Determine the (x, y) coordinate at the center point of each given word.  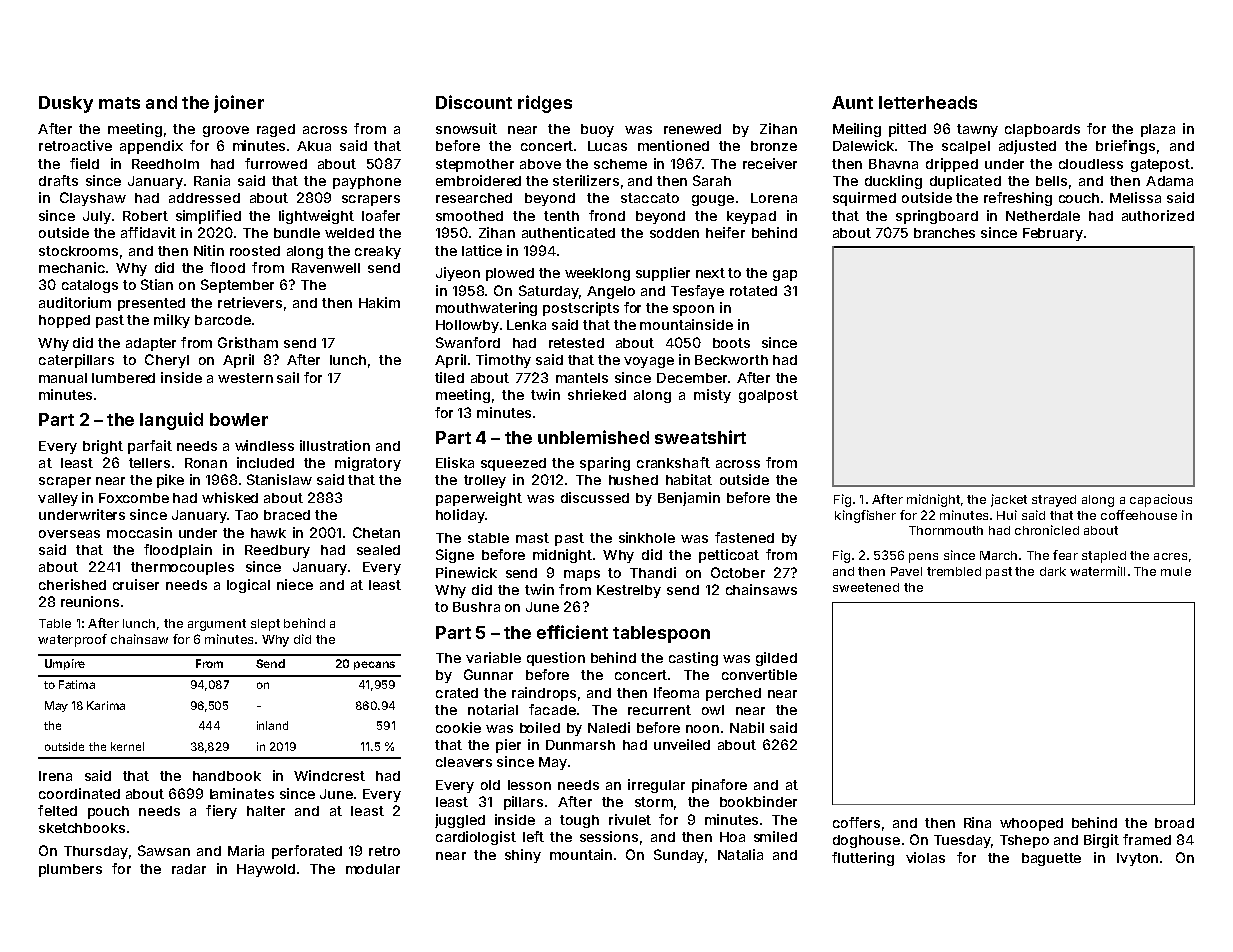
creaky (378, 252)
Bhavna (893, 164)
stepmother (475, 165)
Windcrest (329, 775)
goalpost (768, 396)
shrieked (597, 394)
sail (288, 377)
